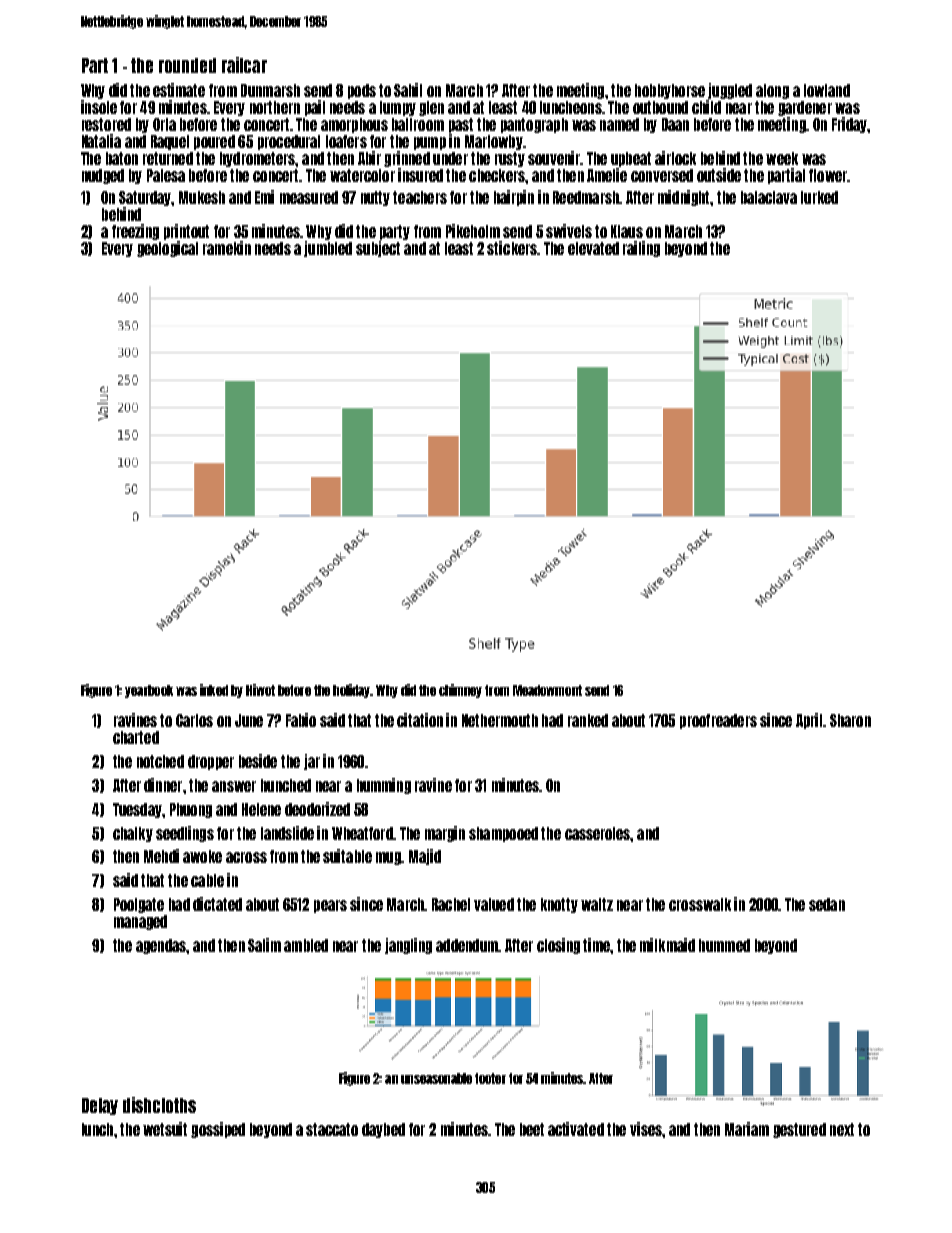 The image size is (952, 1233). Describe the element at coordinates (641, 249) in the screenshot. I see `railing` at that location.
